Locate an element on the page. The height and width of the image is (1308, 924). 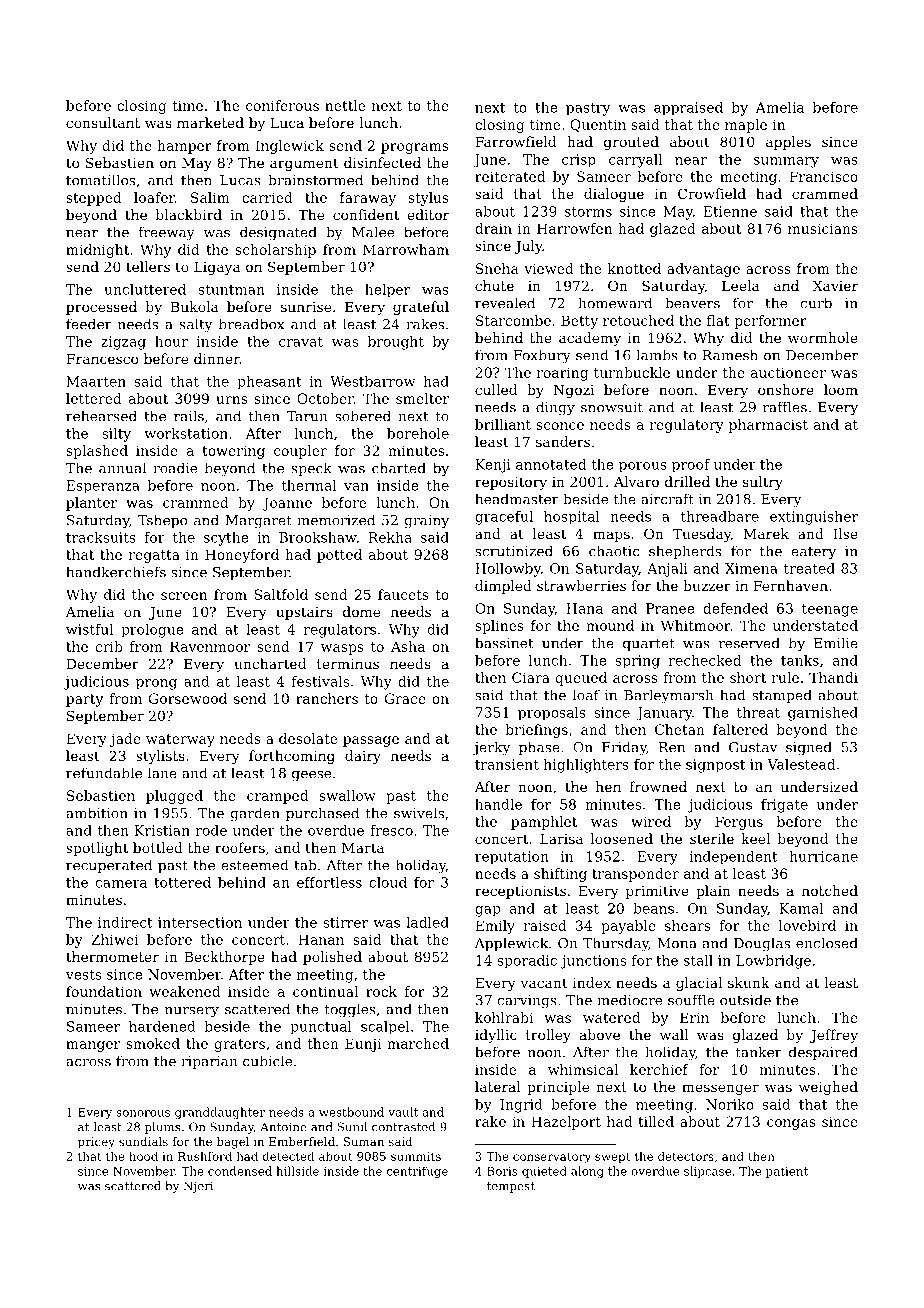
consultant is located at coordinates (103, 122).
